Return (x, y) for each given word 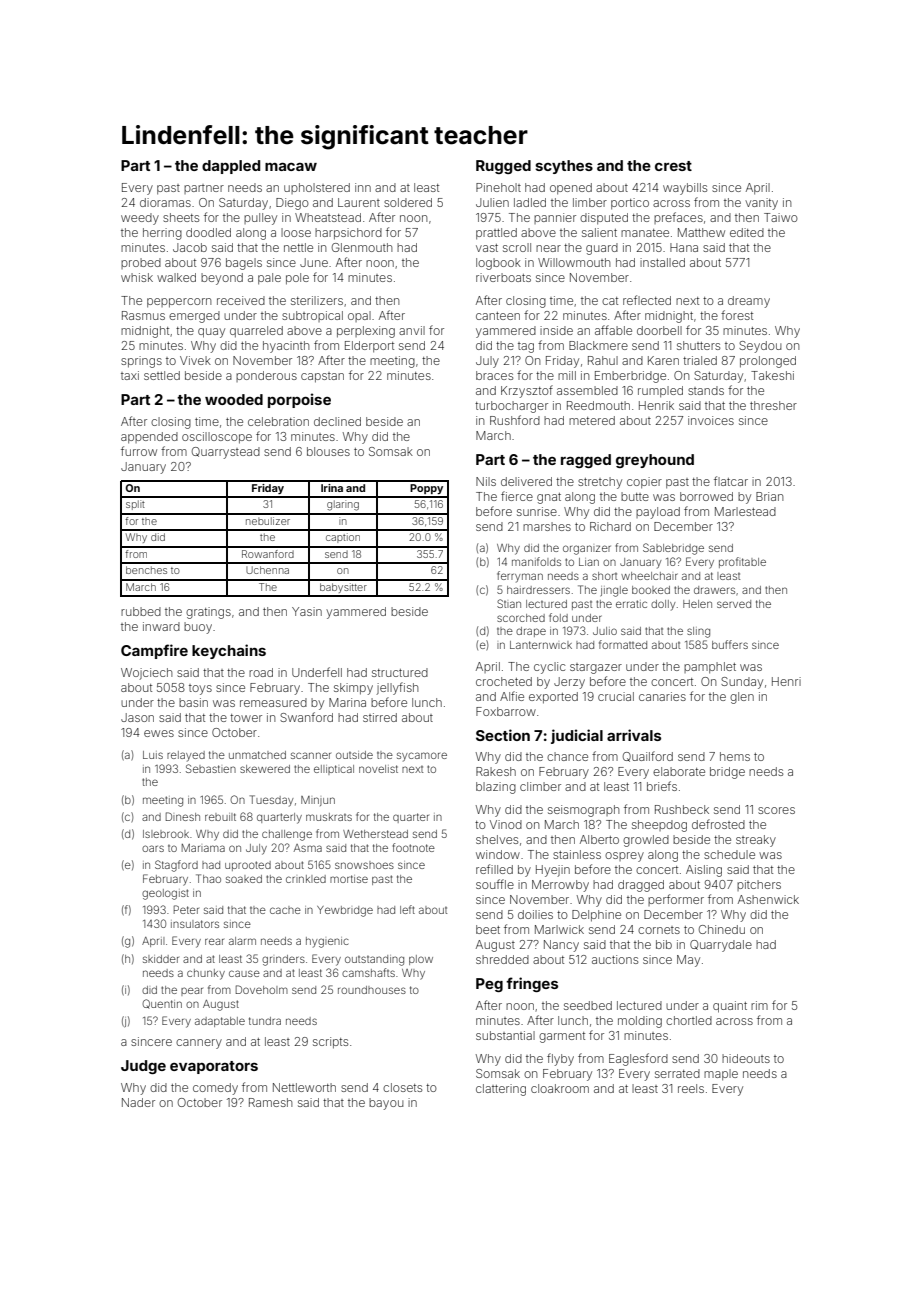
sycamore (422, 757)
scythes (564, 167)
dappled (231, 167)
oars (153, 848)
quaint (730, 1007)
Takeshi (772, 375)
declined (337, 421)
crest (673, 166)
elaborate (679, 771)
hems (735, 756)
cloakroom (560, 1088)
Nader (138, 1102)
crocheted (504, 681)
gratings (208, 613)
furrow (139, 451)
